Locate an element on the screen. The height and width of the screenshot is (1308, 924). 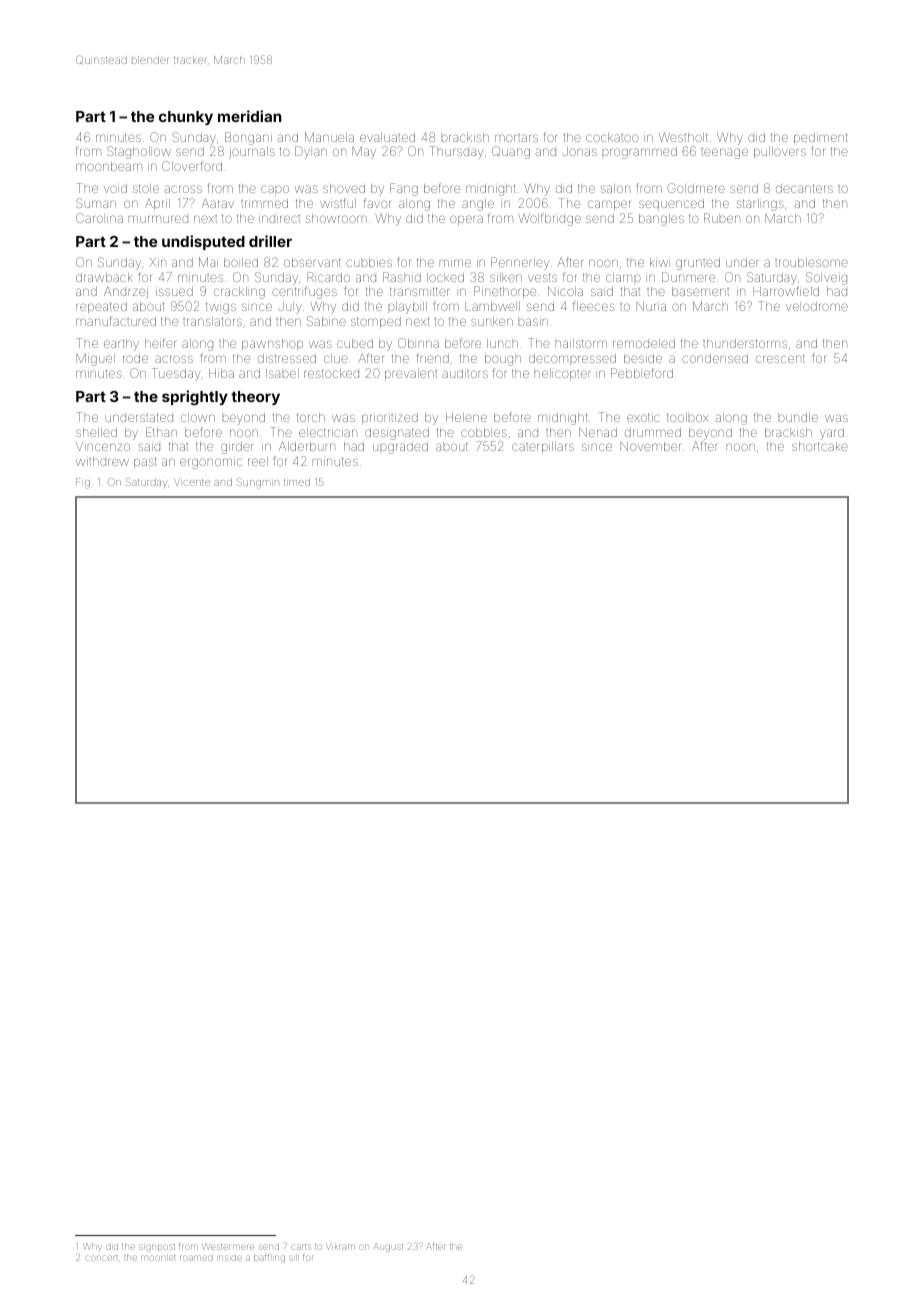
drummed is located at coordinates (653, 432).
